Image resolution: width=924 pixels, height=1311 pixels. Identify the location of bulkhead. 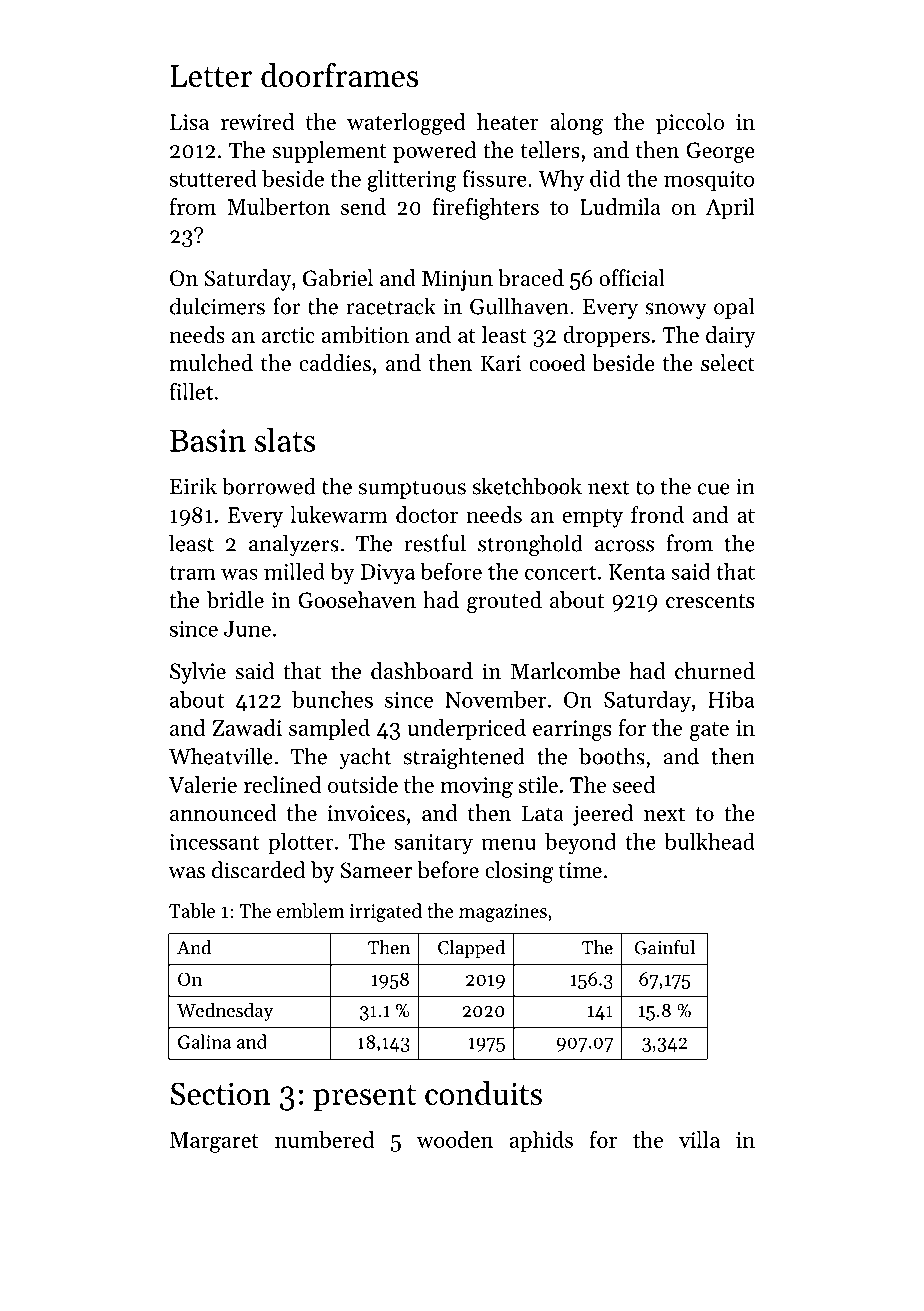
(709, 841).
